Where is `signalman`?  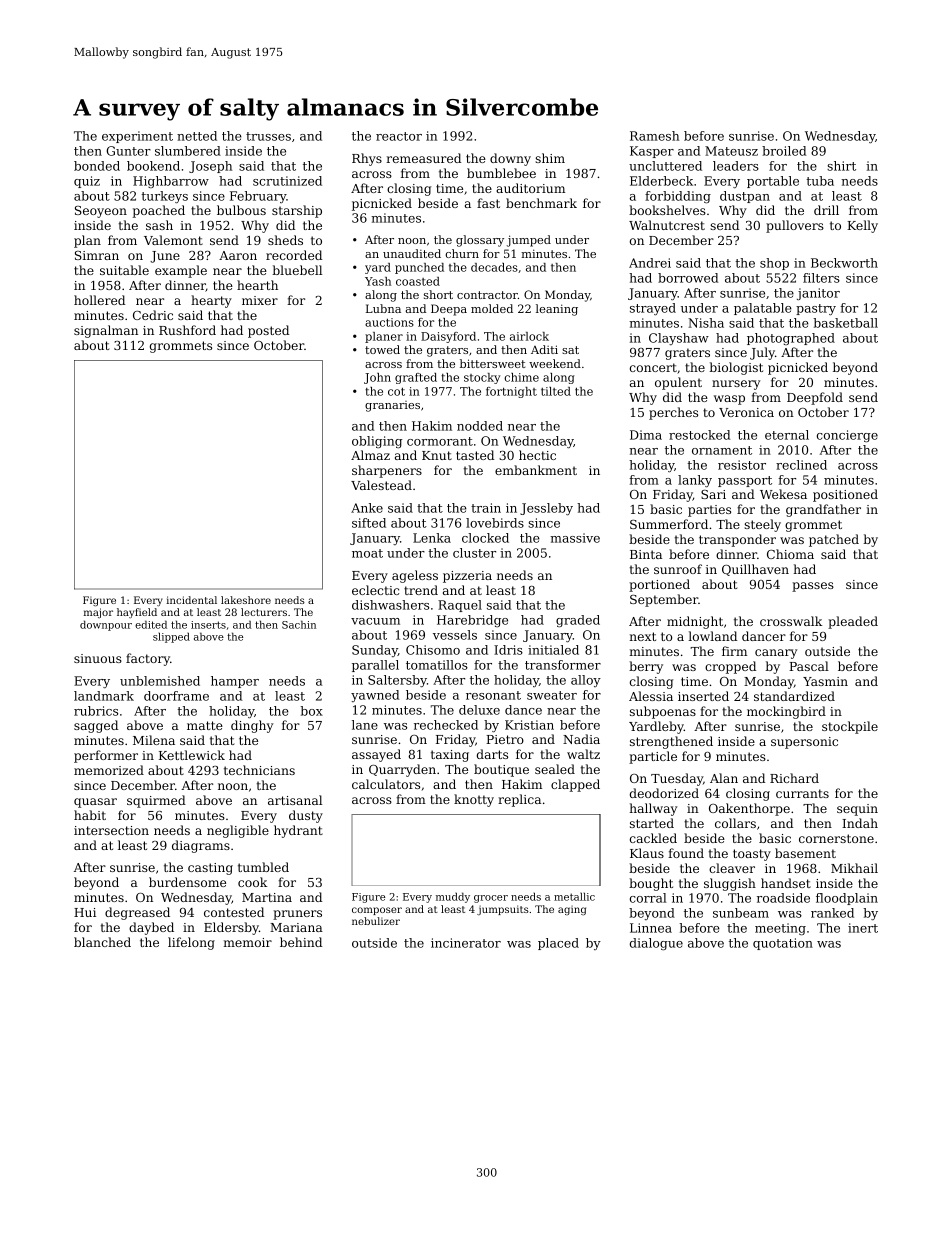 signalman is located at coordinates (106, 331).
